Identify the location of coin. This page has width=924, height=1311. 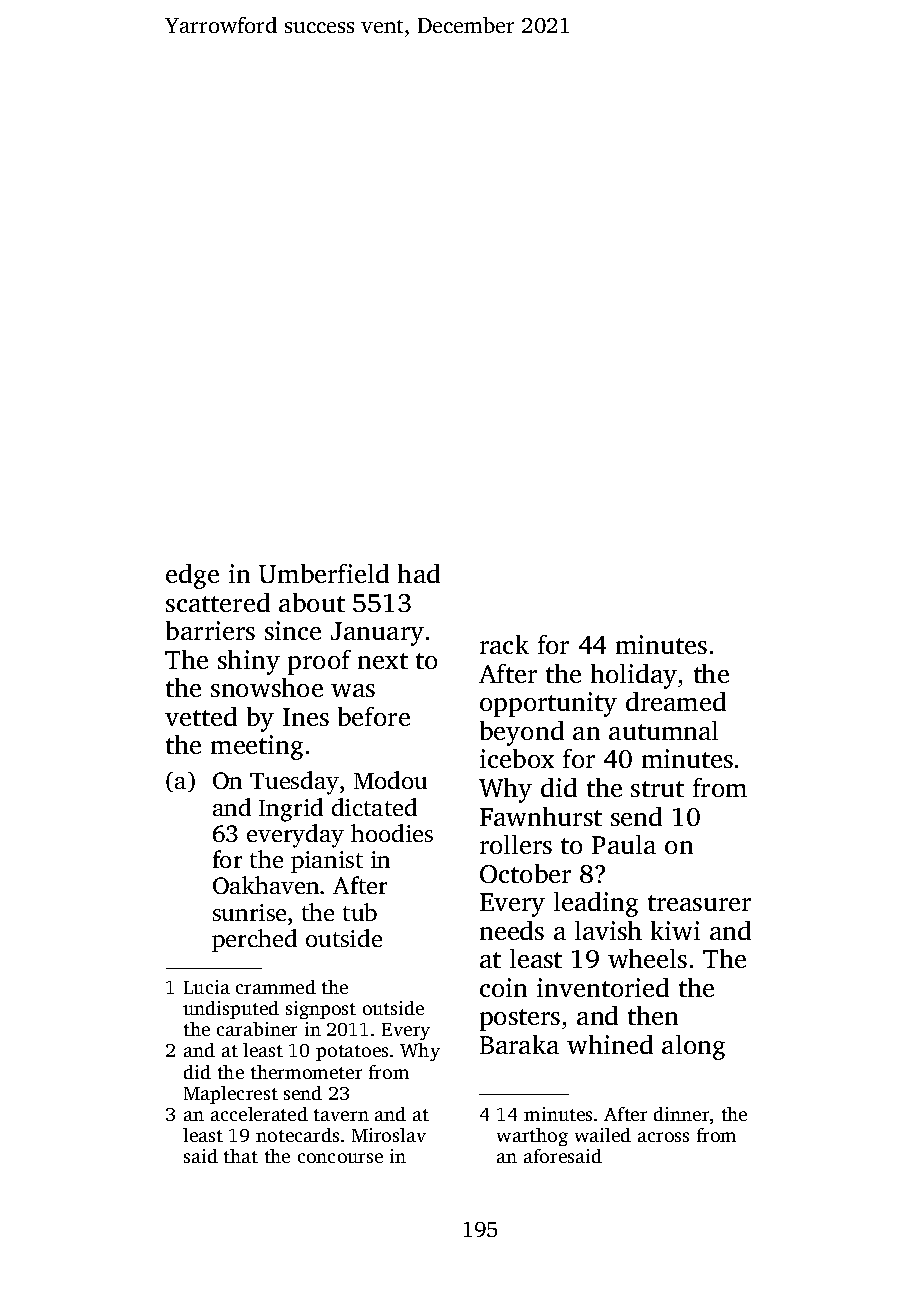
(503, 987).
